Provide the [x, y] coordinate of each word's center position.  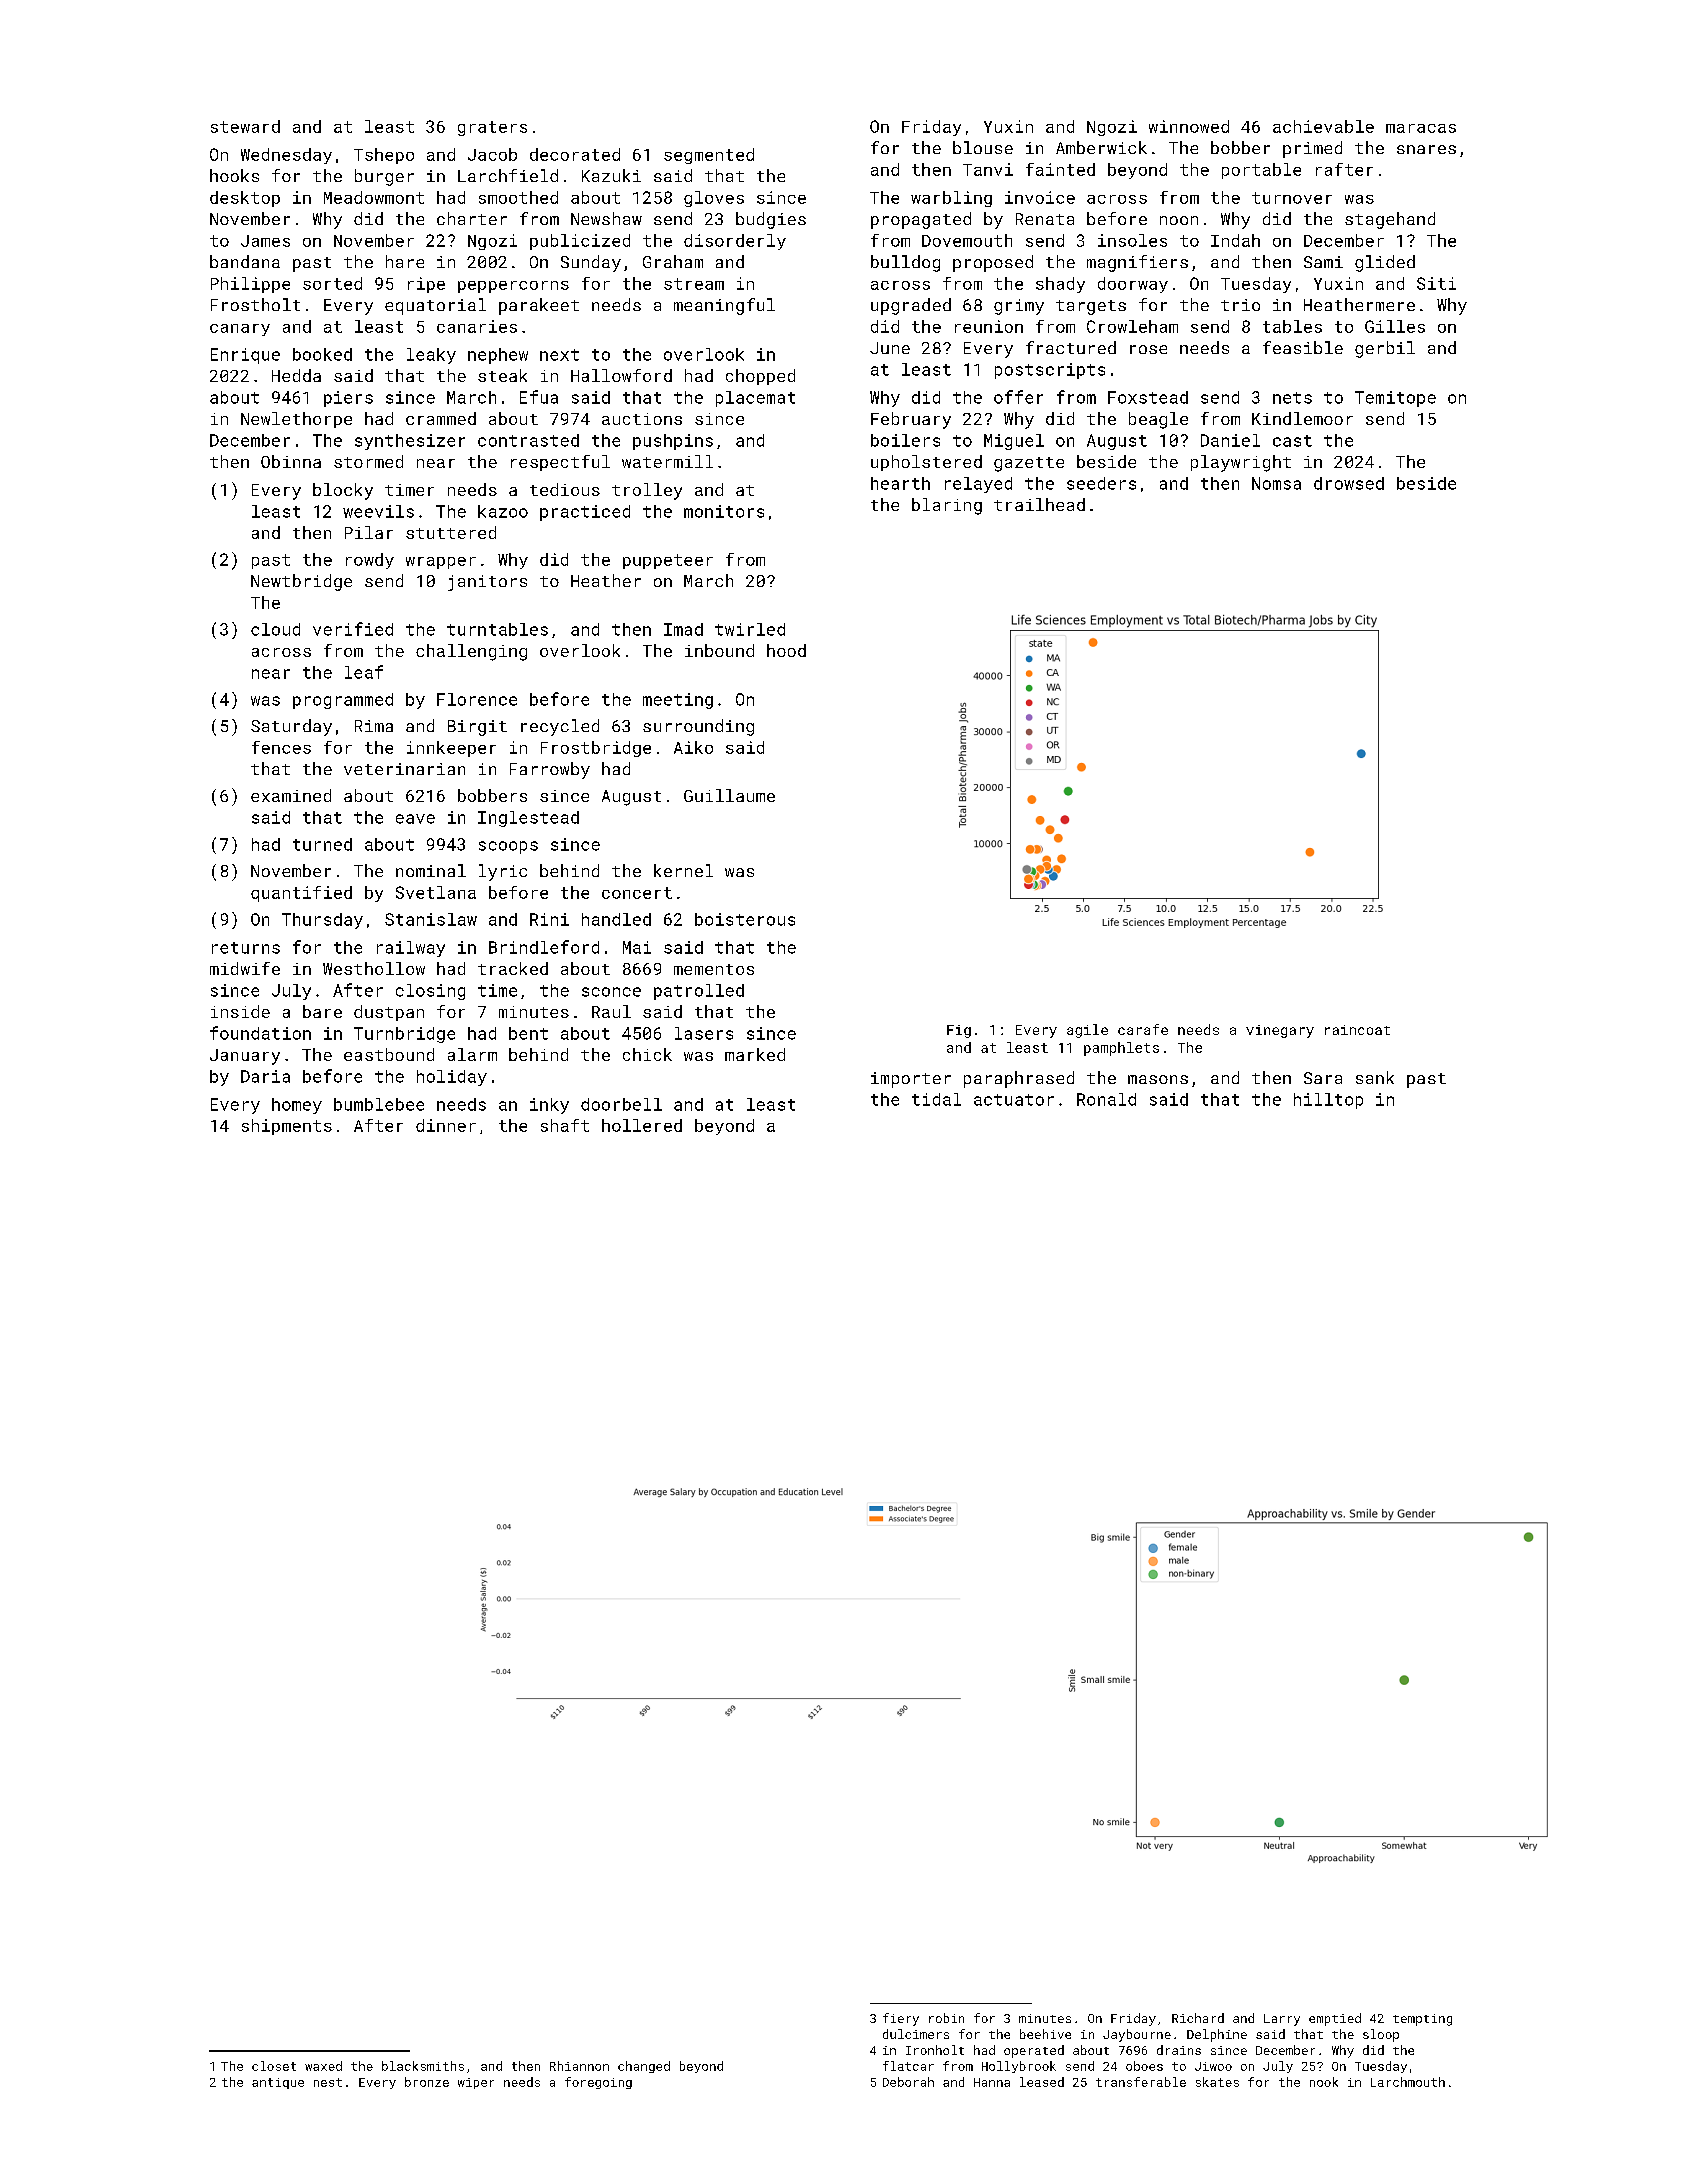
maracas [1421, 128]
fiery [901, 2019]
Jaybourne [1137, 2035]
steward [245, 126]
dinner [446, 1125]
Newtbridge [301, 582]
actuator [1014, 1100]
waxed [323, 2066]
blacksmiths [423, 2066]
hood [786, 650]
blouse [983, 147]
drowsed [1349, 483]
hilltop [1328, 1101]
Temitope [1395, 399]
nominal [431, 870]
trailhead [1039, 504]
